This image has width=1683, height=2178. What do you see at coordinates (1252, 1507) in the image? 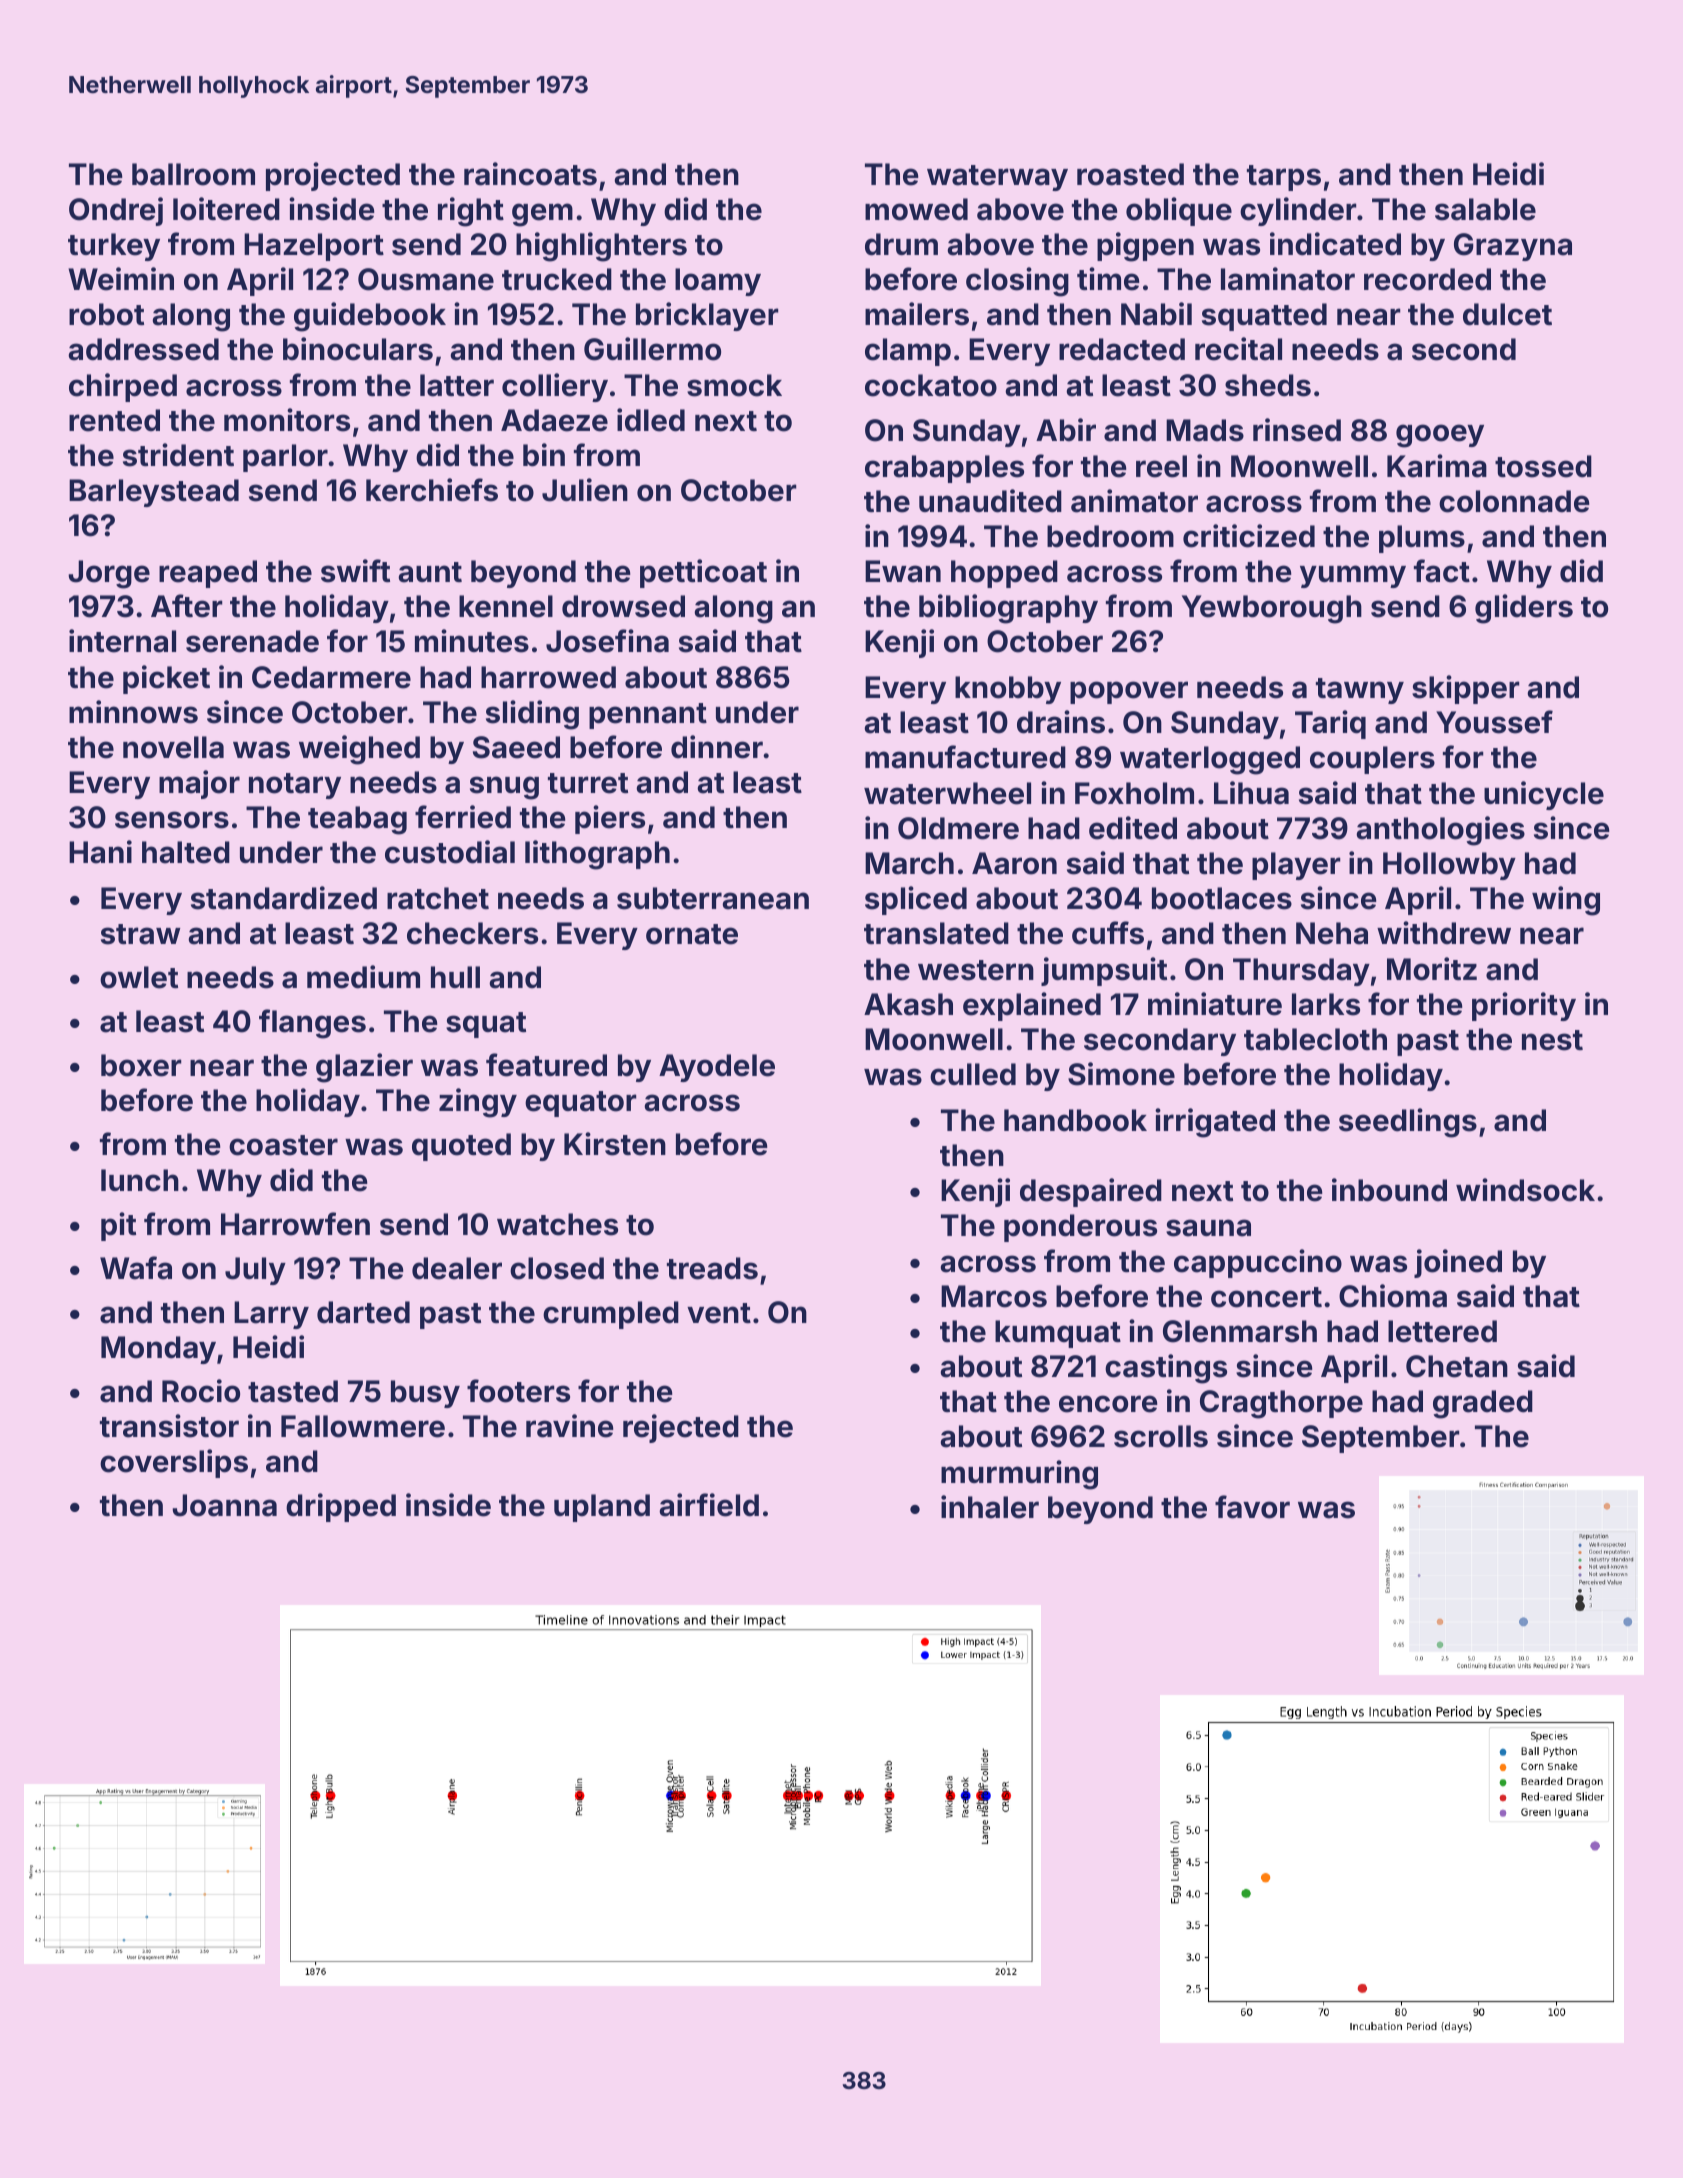
I see `favor` at bounding box center [1252, 1507].
